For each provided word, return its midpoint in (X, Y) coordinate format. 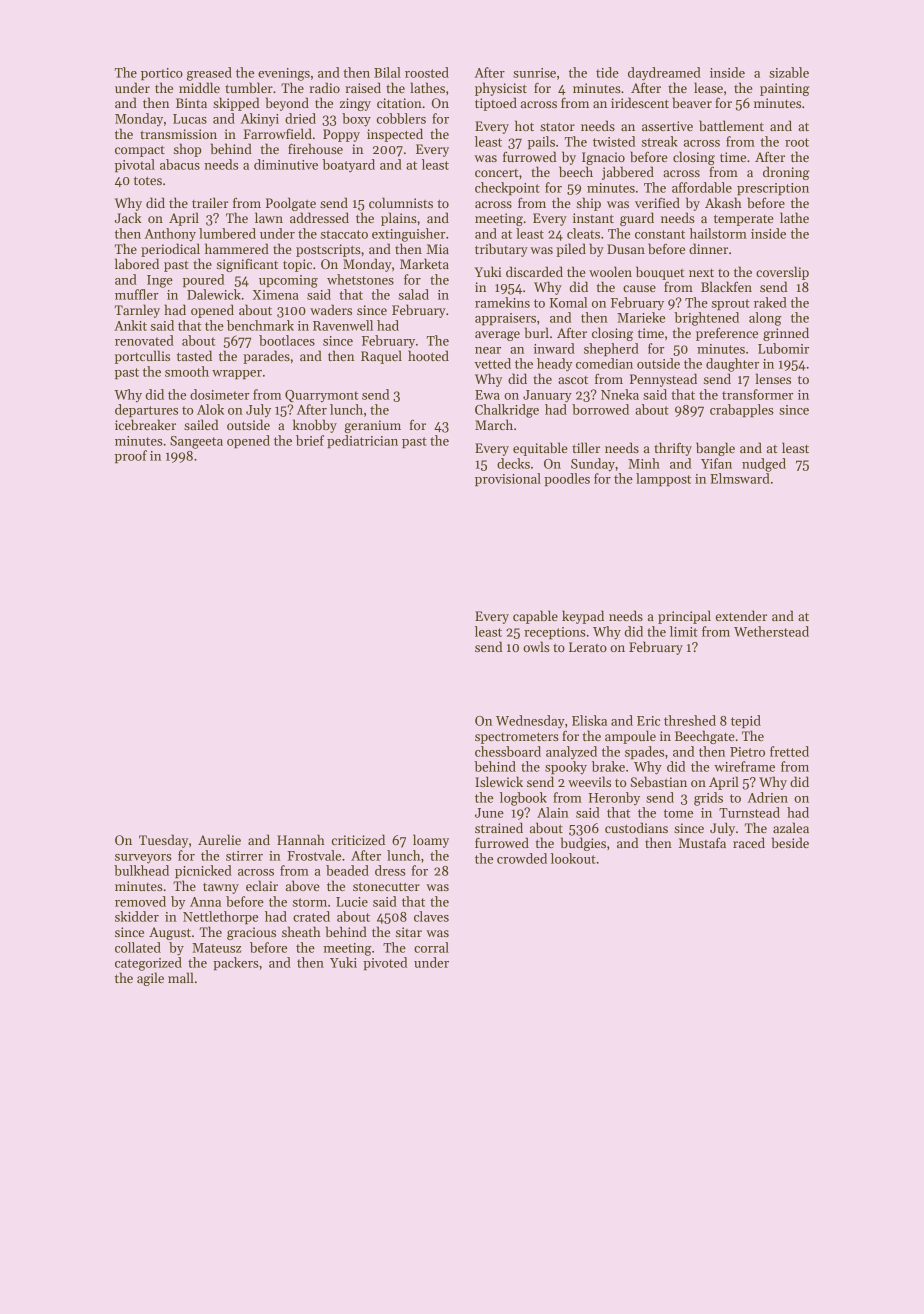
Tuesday (163, 841)
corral (431, 947)
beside (790, 842)
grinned (786, 334)
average (497, 336)
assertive (667, 126)
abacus (180, 164)
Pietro (747, 752)
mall (181, 977)
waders (331, 309)
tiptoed (496, 104)
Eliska (589, 720)
